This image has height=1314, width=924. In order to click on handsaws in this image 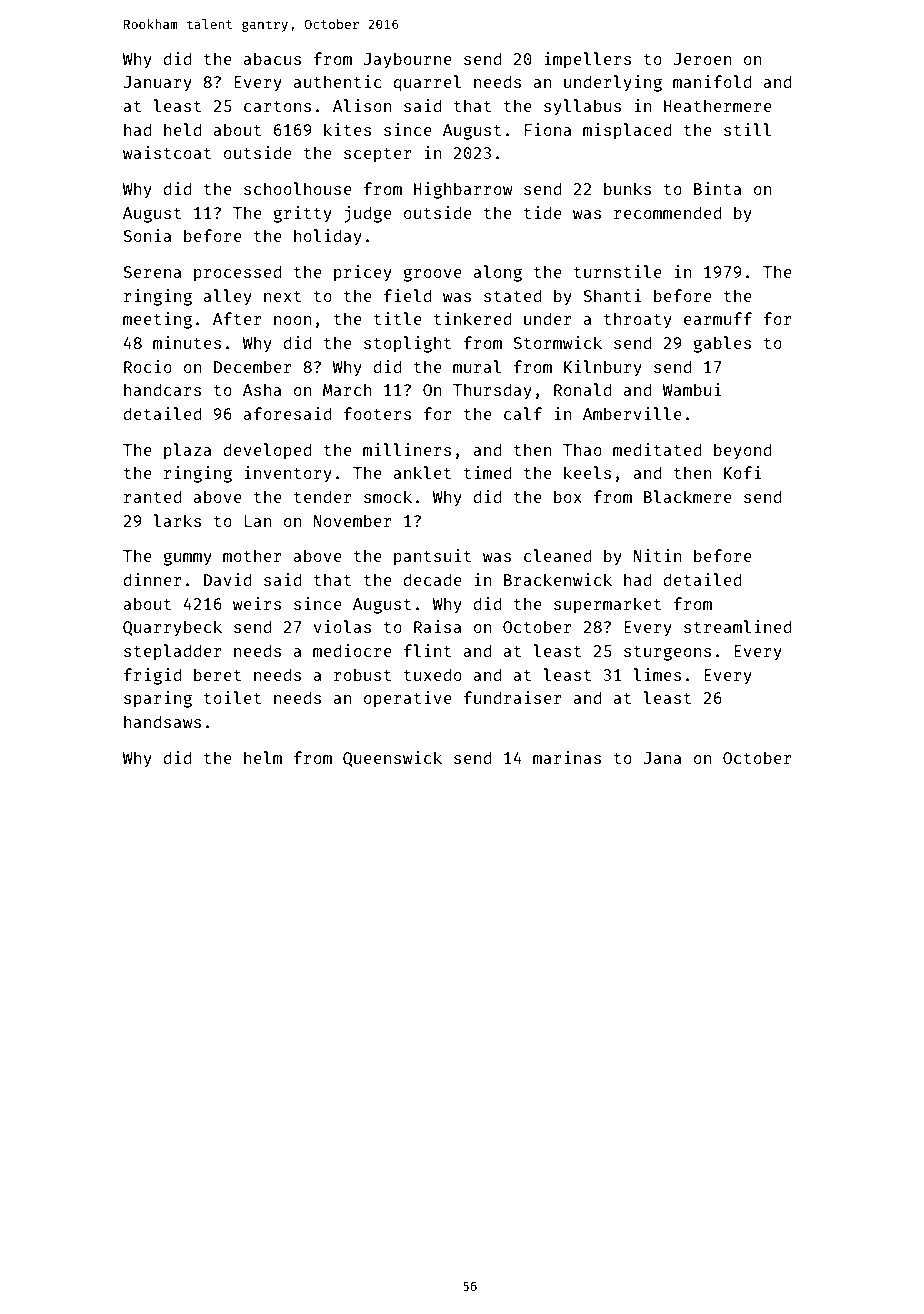, I will do `click(162, 721)`.
